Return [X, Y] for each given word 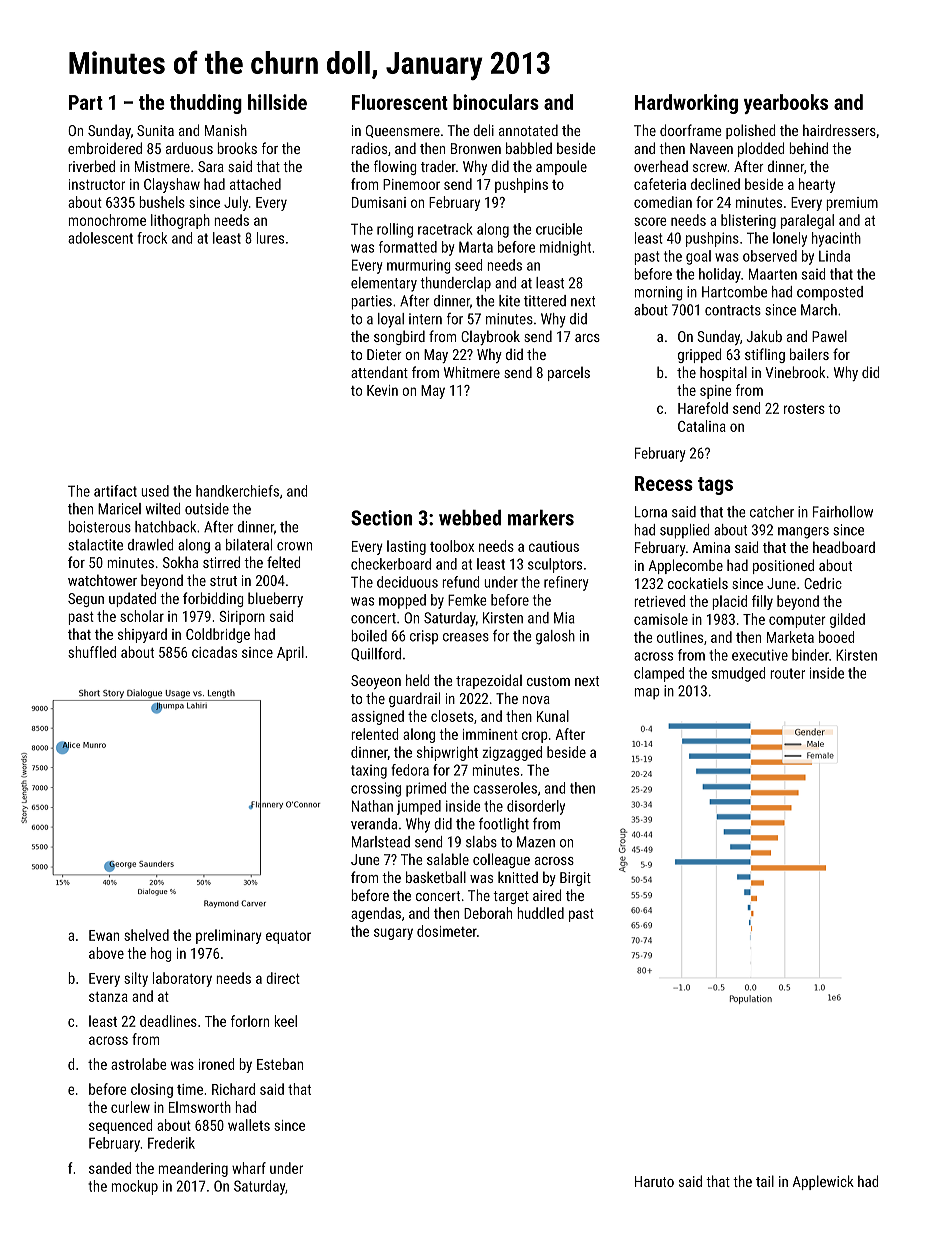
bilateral [249, 545]
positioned [783, 566]
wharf [249, 1168]
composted [830, 293]
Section [381, 518]
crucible [559, 229]
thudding [206, 104]
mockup [134, 1187]
